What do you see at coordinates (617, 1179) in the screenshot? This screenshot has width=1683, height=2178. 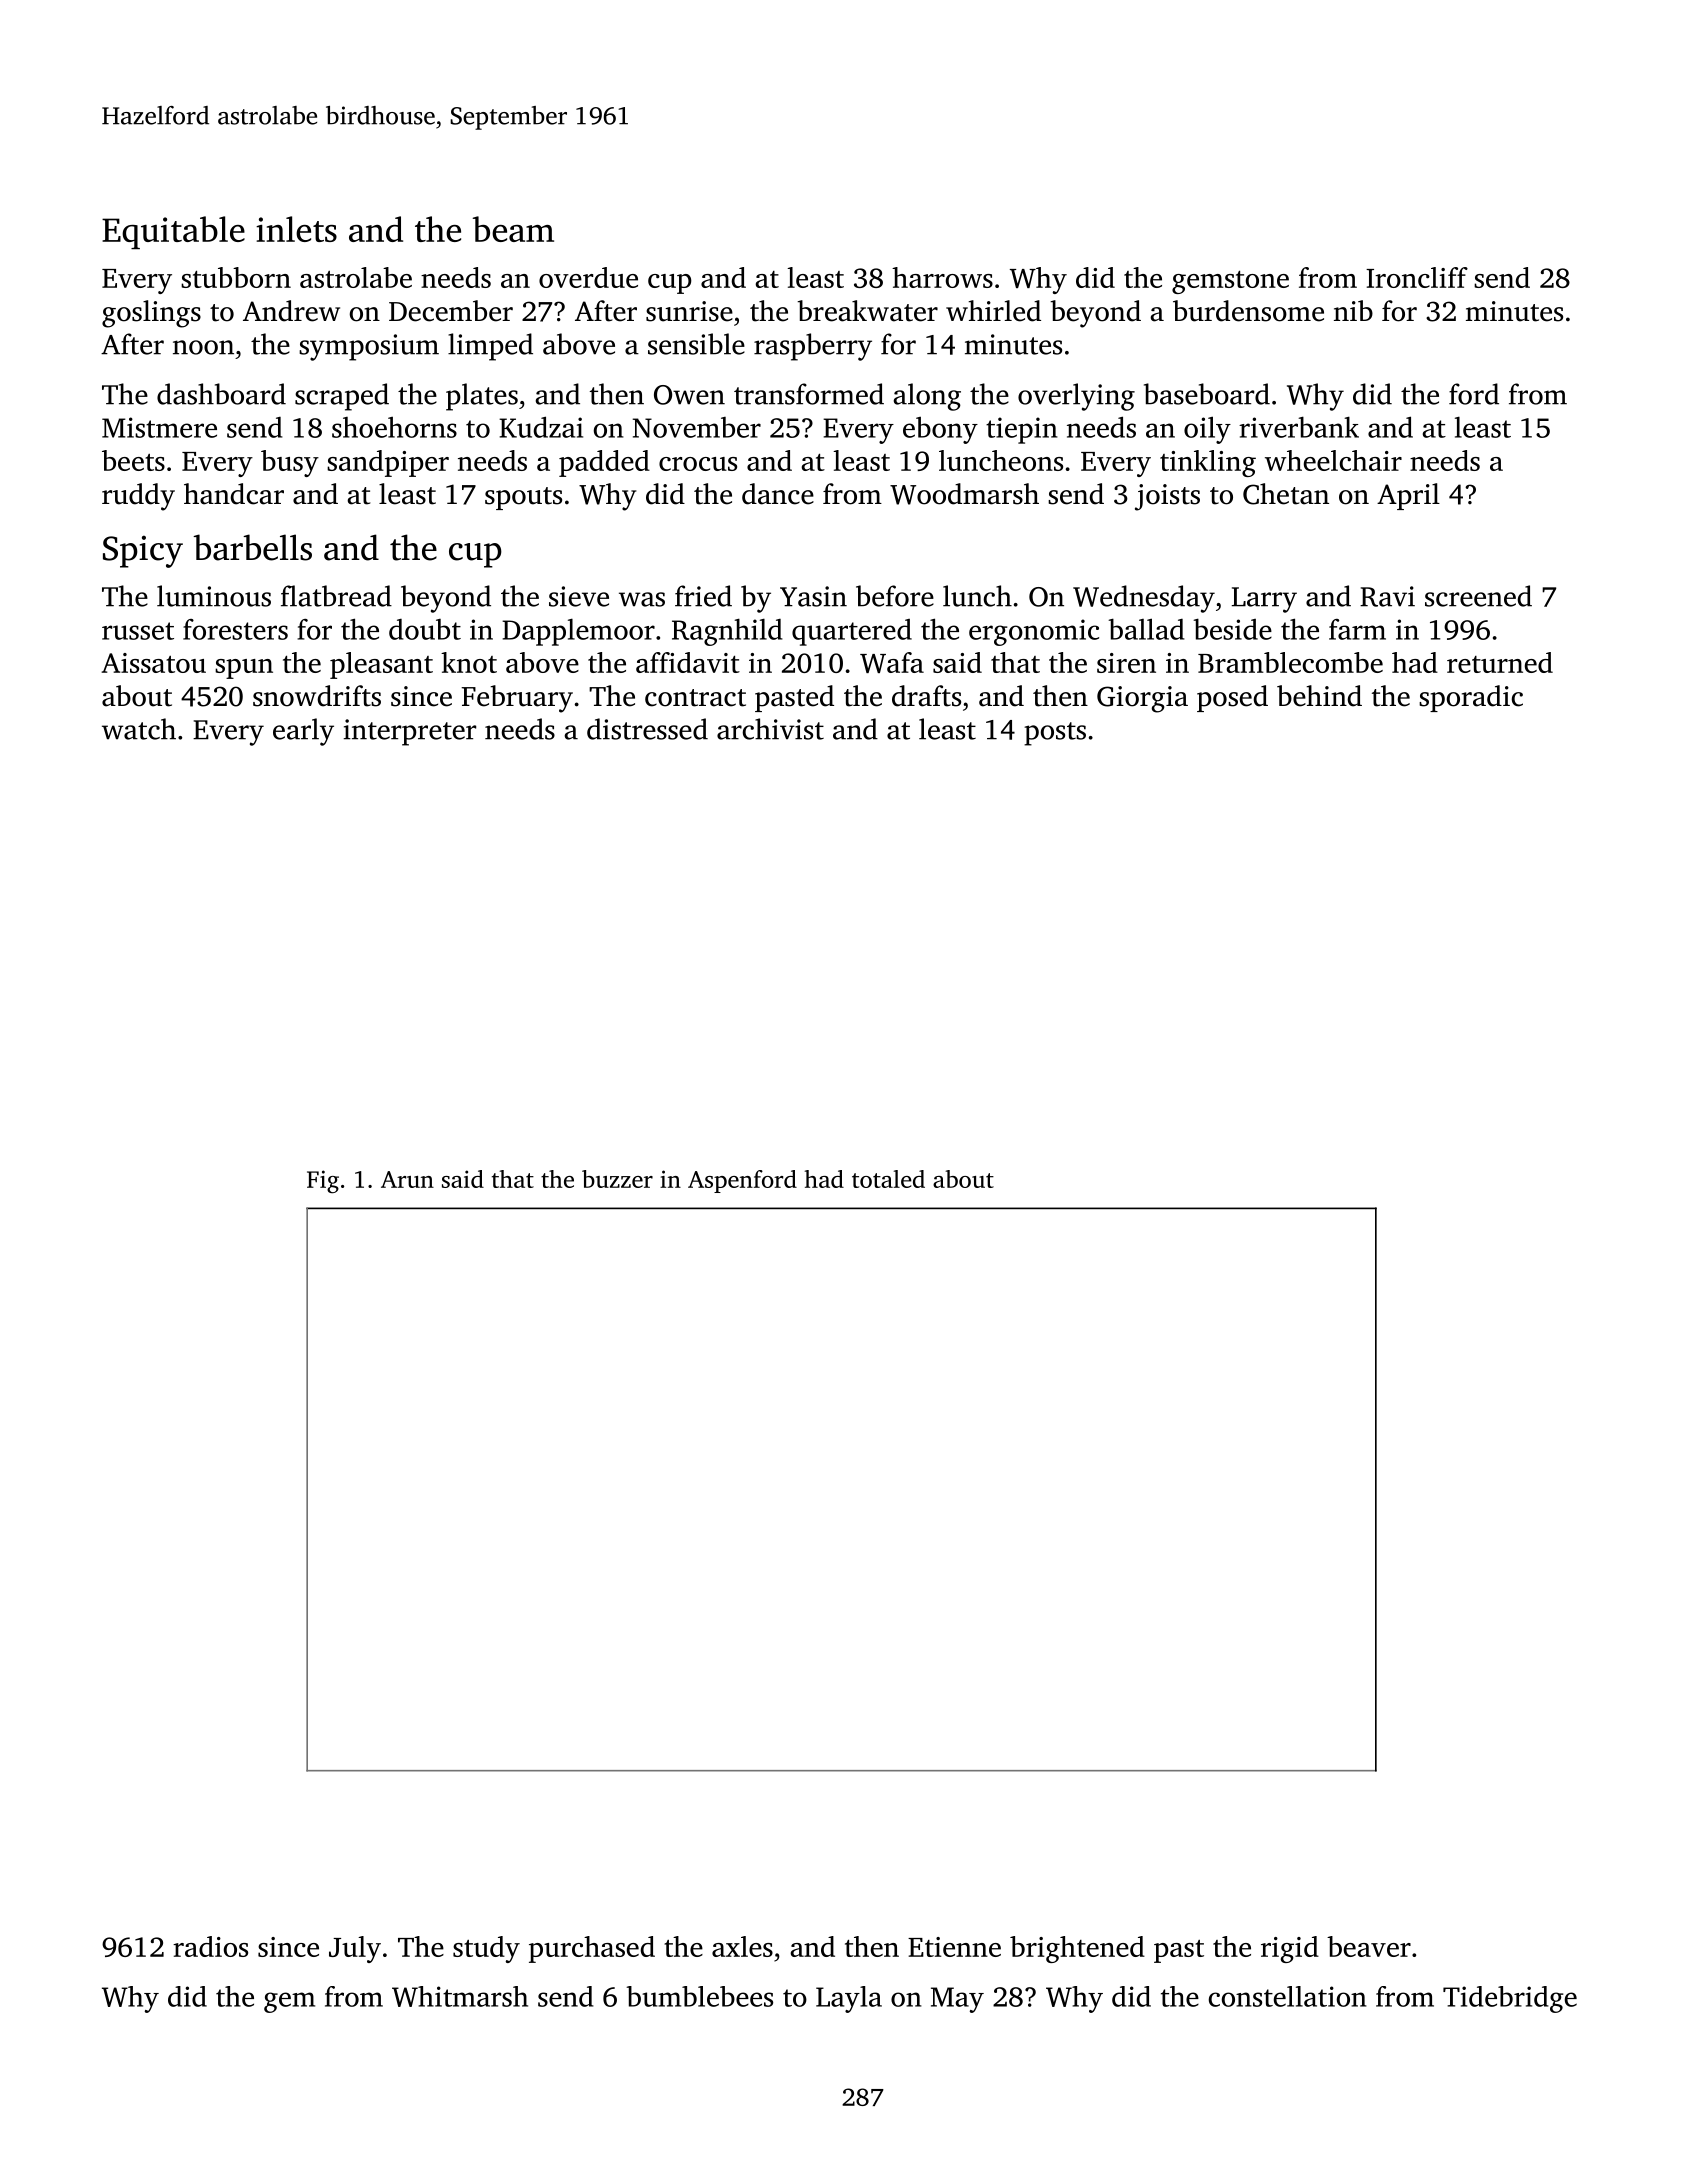 I see `buzzer` at bounding box center [617, 1179].
